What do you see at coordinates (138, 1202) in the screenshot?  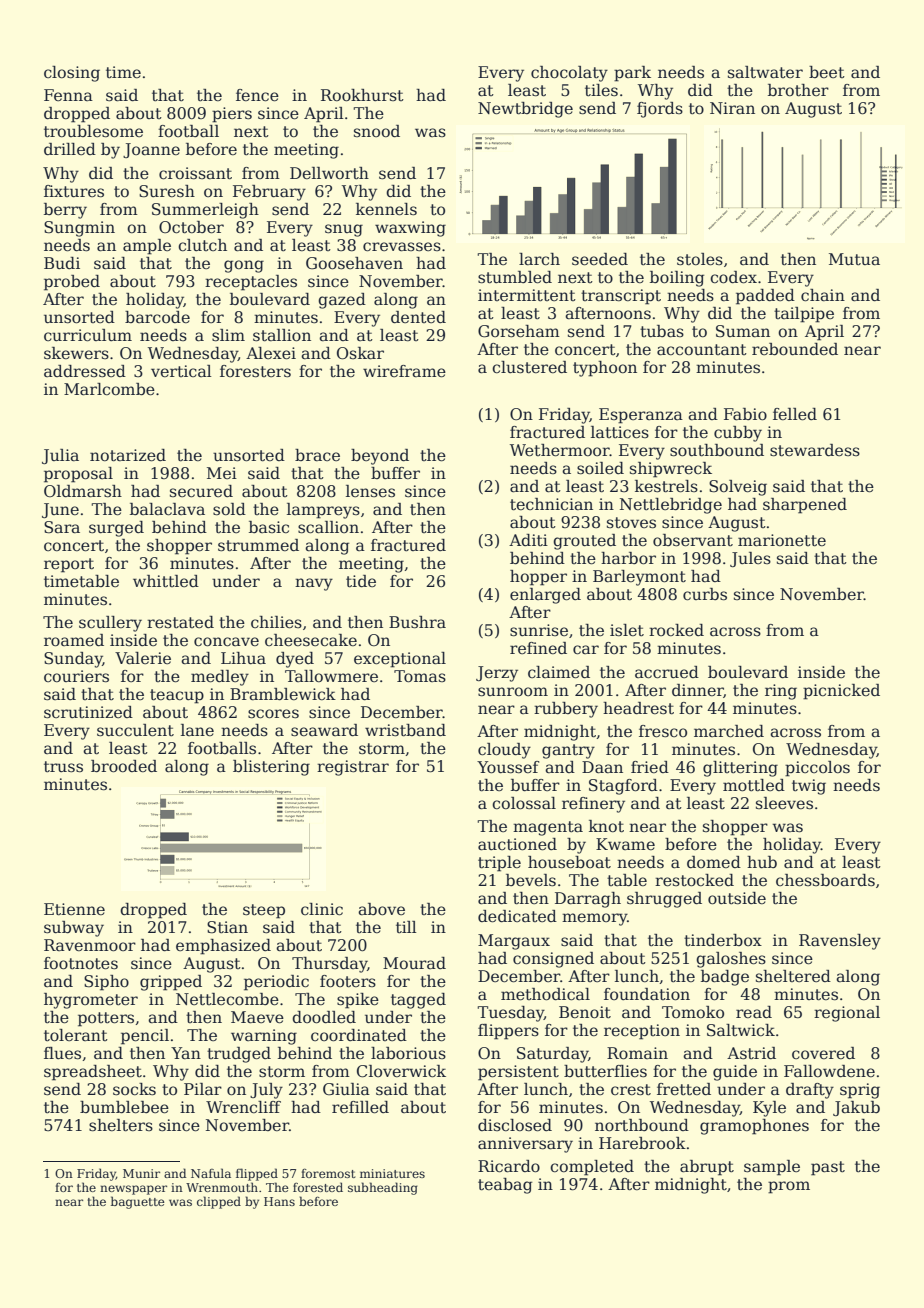 I see `baguette` at bounding box center [138, 1202].
